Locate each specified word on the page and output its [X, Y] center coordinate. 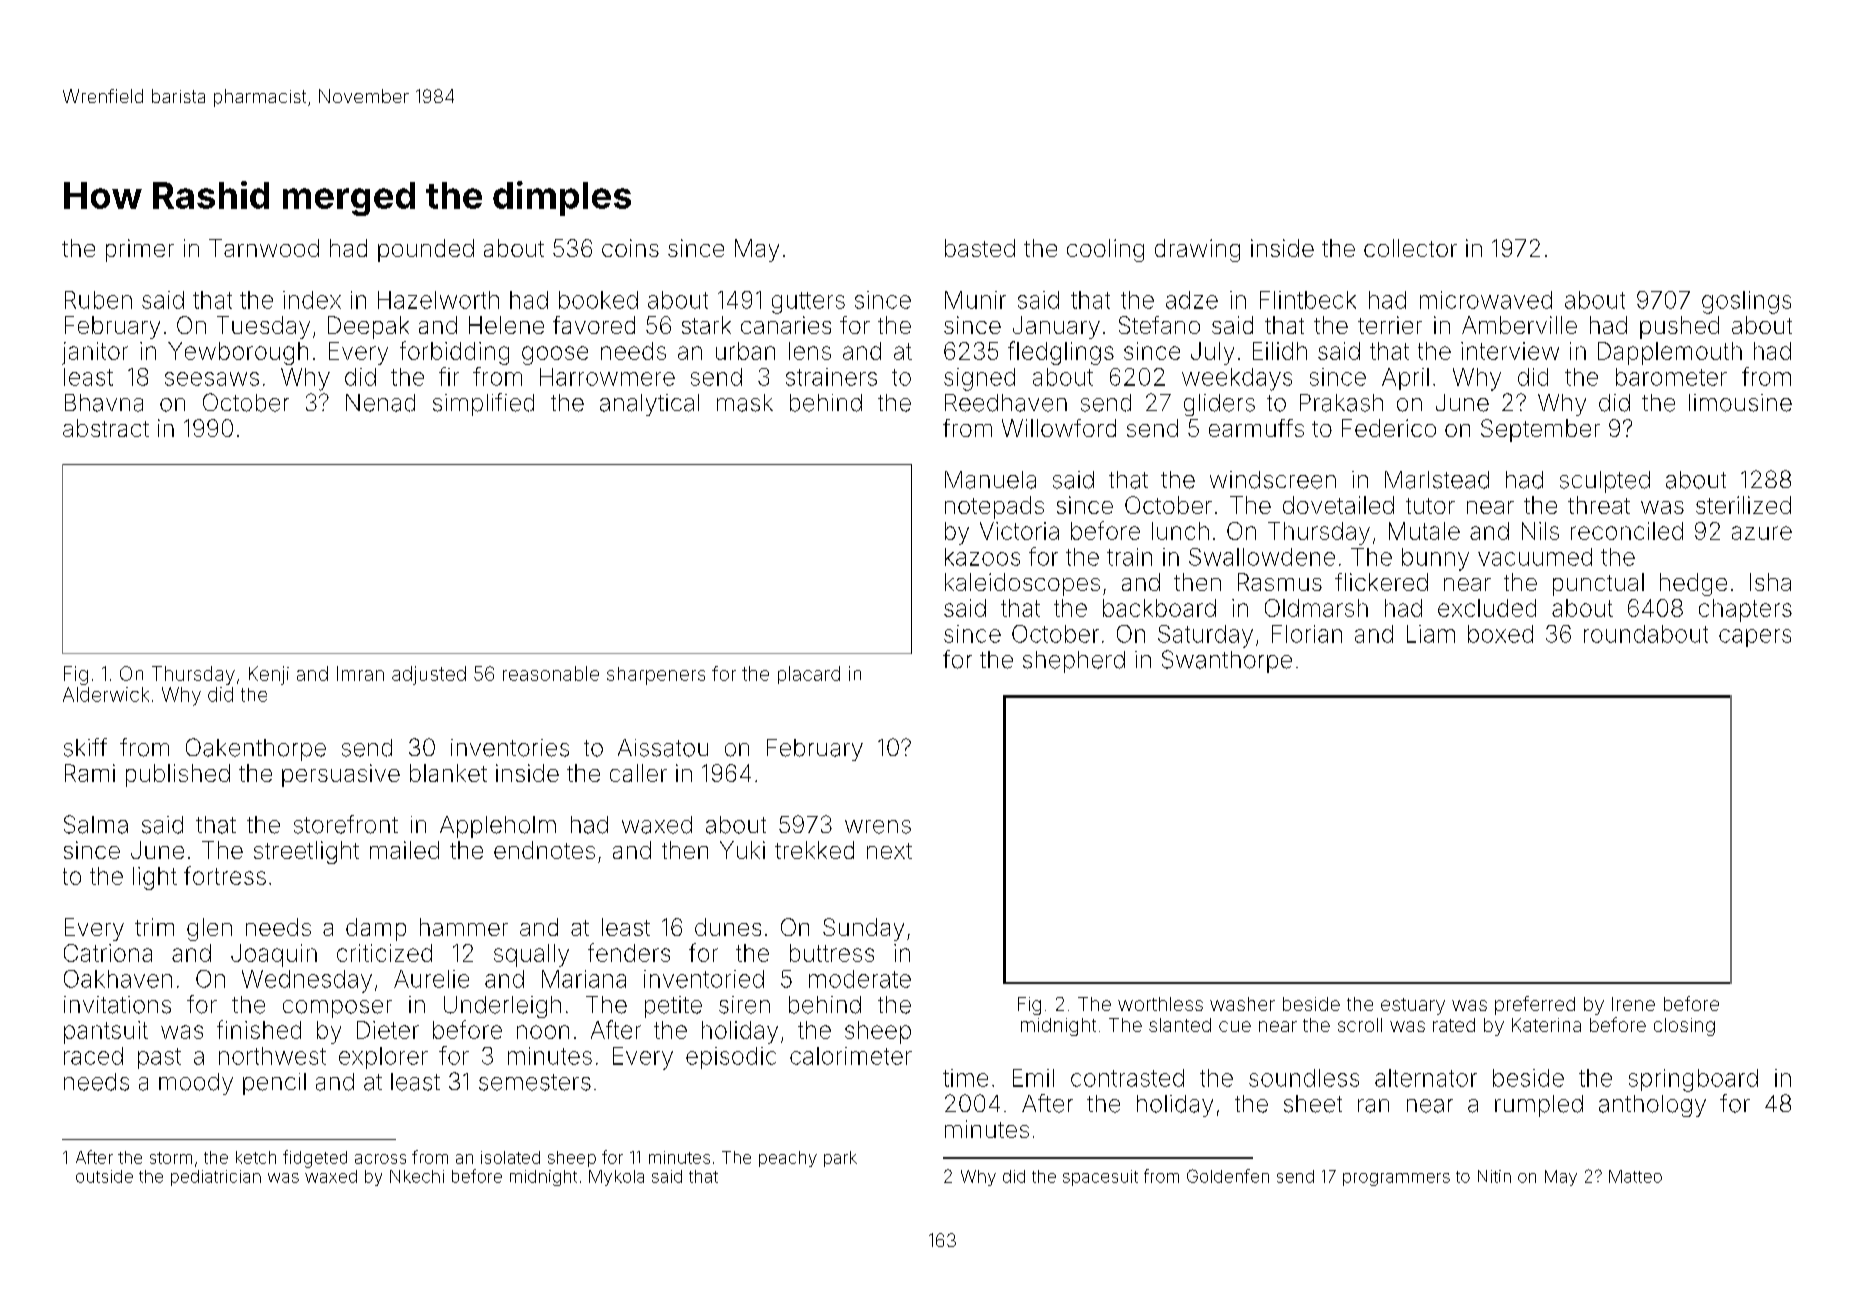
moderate [860, 979]
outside [104, 1176]
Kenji [269, 675]
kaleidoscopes [1022, 584]
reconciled [1627, 531]
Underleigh [502, 1007]
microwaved [1486, 300]
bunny [1435, 559]
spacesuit [1100, 1178]
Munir [975, 300]
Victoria [1019, 531]
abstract [106, 428]
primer [140, 250]
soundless [1304, 1078]
